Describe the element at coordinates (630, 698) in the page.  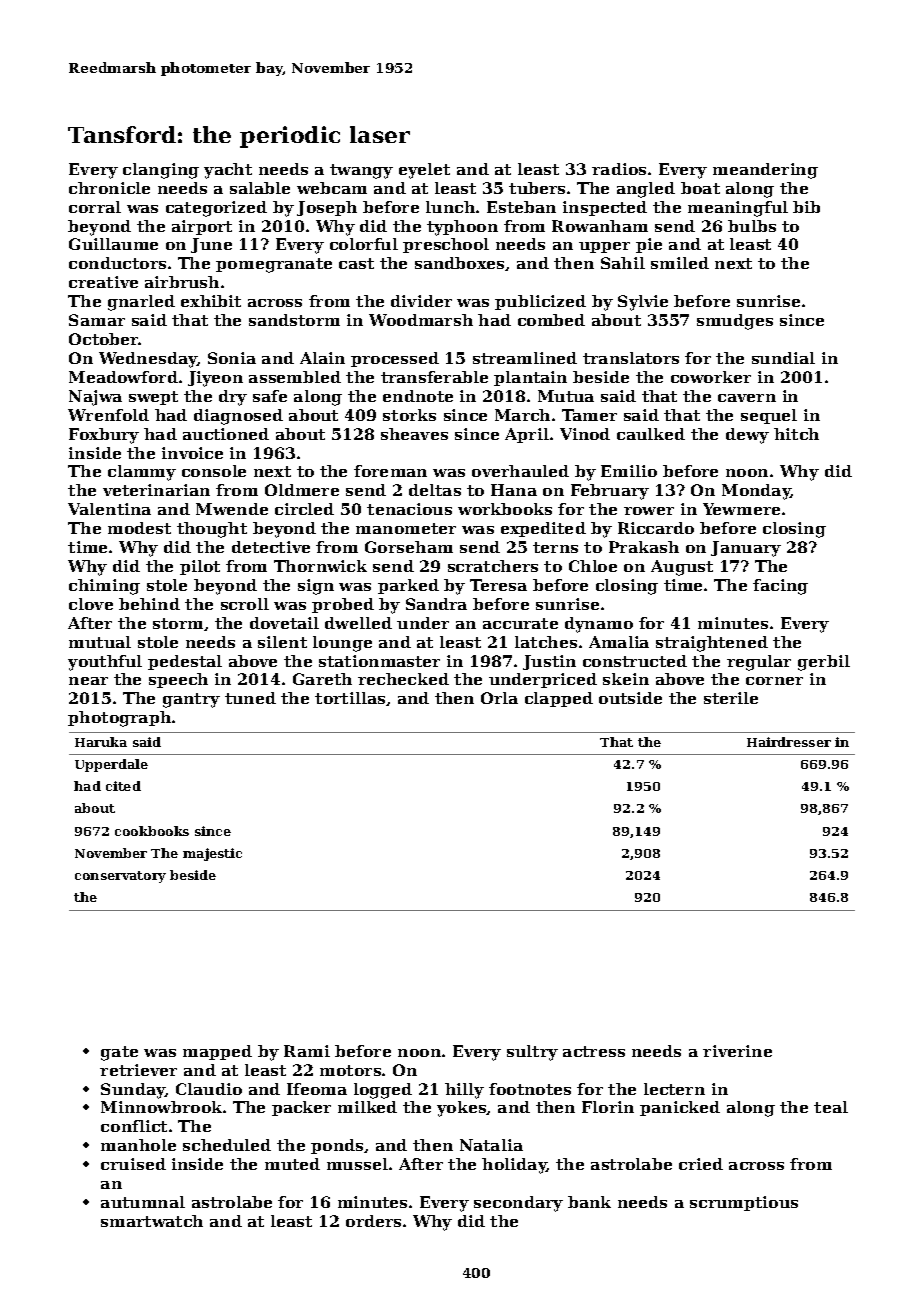
I see `outside` at that location.
